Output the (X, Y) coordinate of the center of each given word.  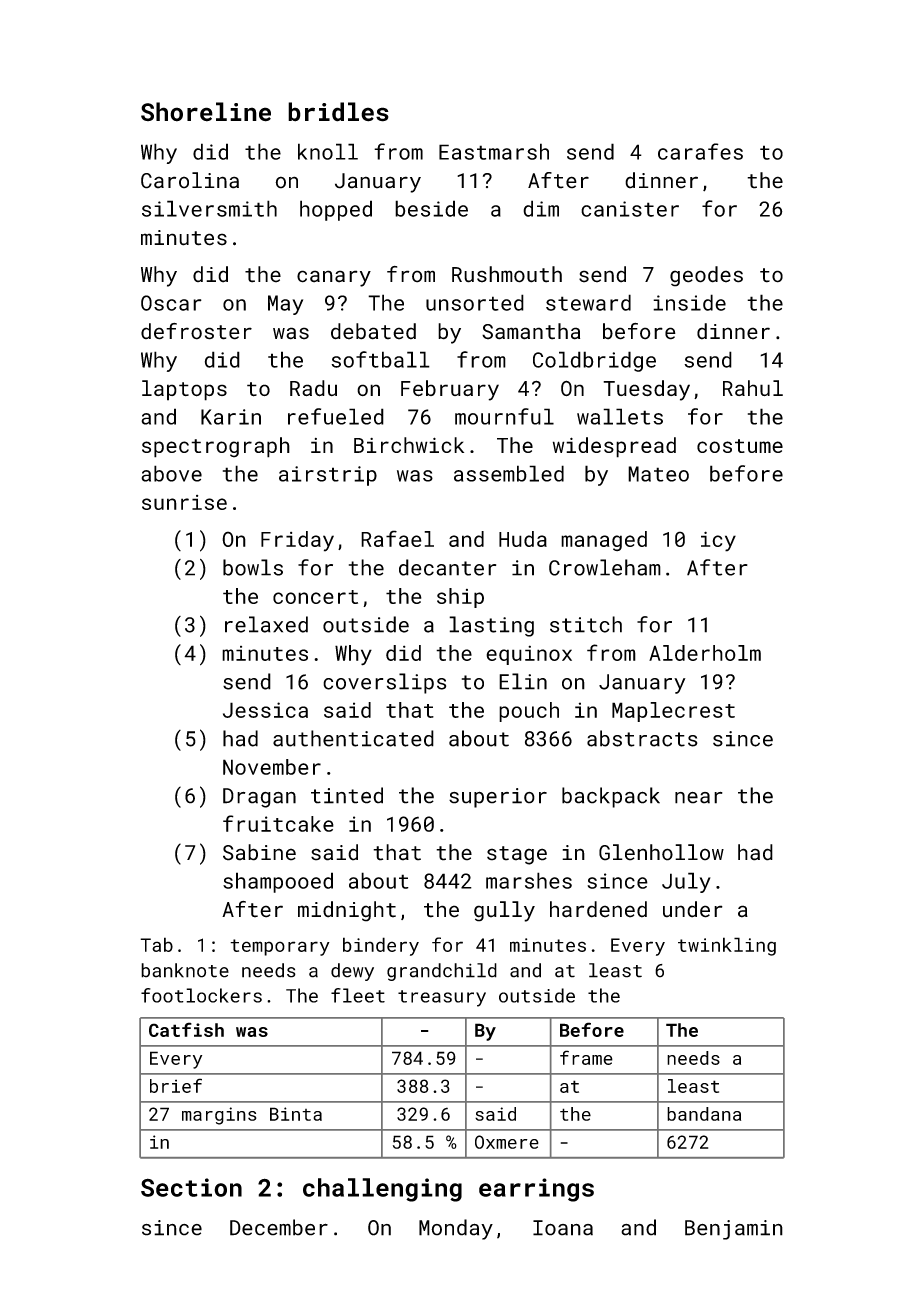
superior (498, 798)
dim (541, 208)
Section (191, 1187)
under (693, 909)
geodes (706, 276)
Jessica (265, 710)
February (450, 390)
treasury (442, 998)
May (285, 305)
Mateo (658, 474)
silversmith (209, 208)
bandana (704, 1114)
